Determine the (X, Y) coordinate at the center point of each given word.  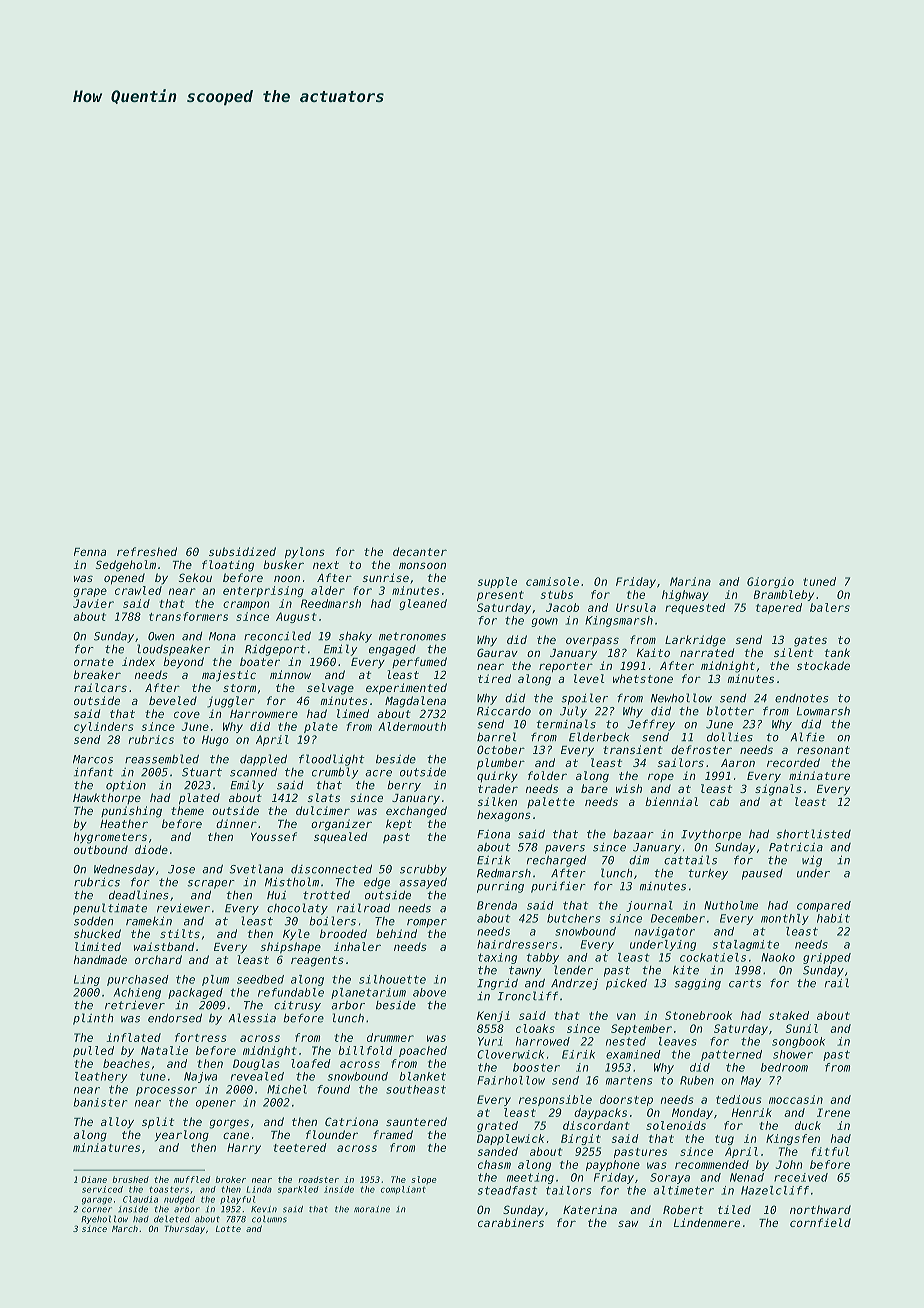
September (641, 1029)
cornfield (820, 1222)
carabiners (511, 1222)
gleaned (423, 604)
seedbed (260, 979)
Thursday (185, 1229)
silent (793, 652)
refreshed (147, 551)
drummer (390, 1037)
